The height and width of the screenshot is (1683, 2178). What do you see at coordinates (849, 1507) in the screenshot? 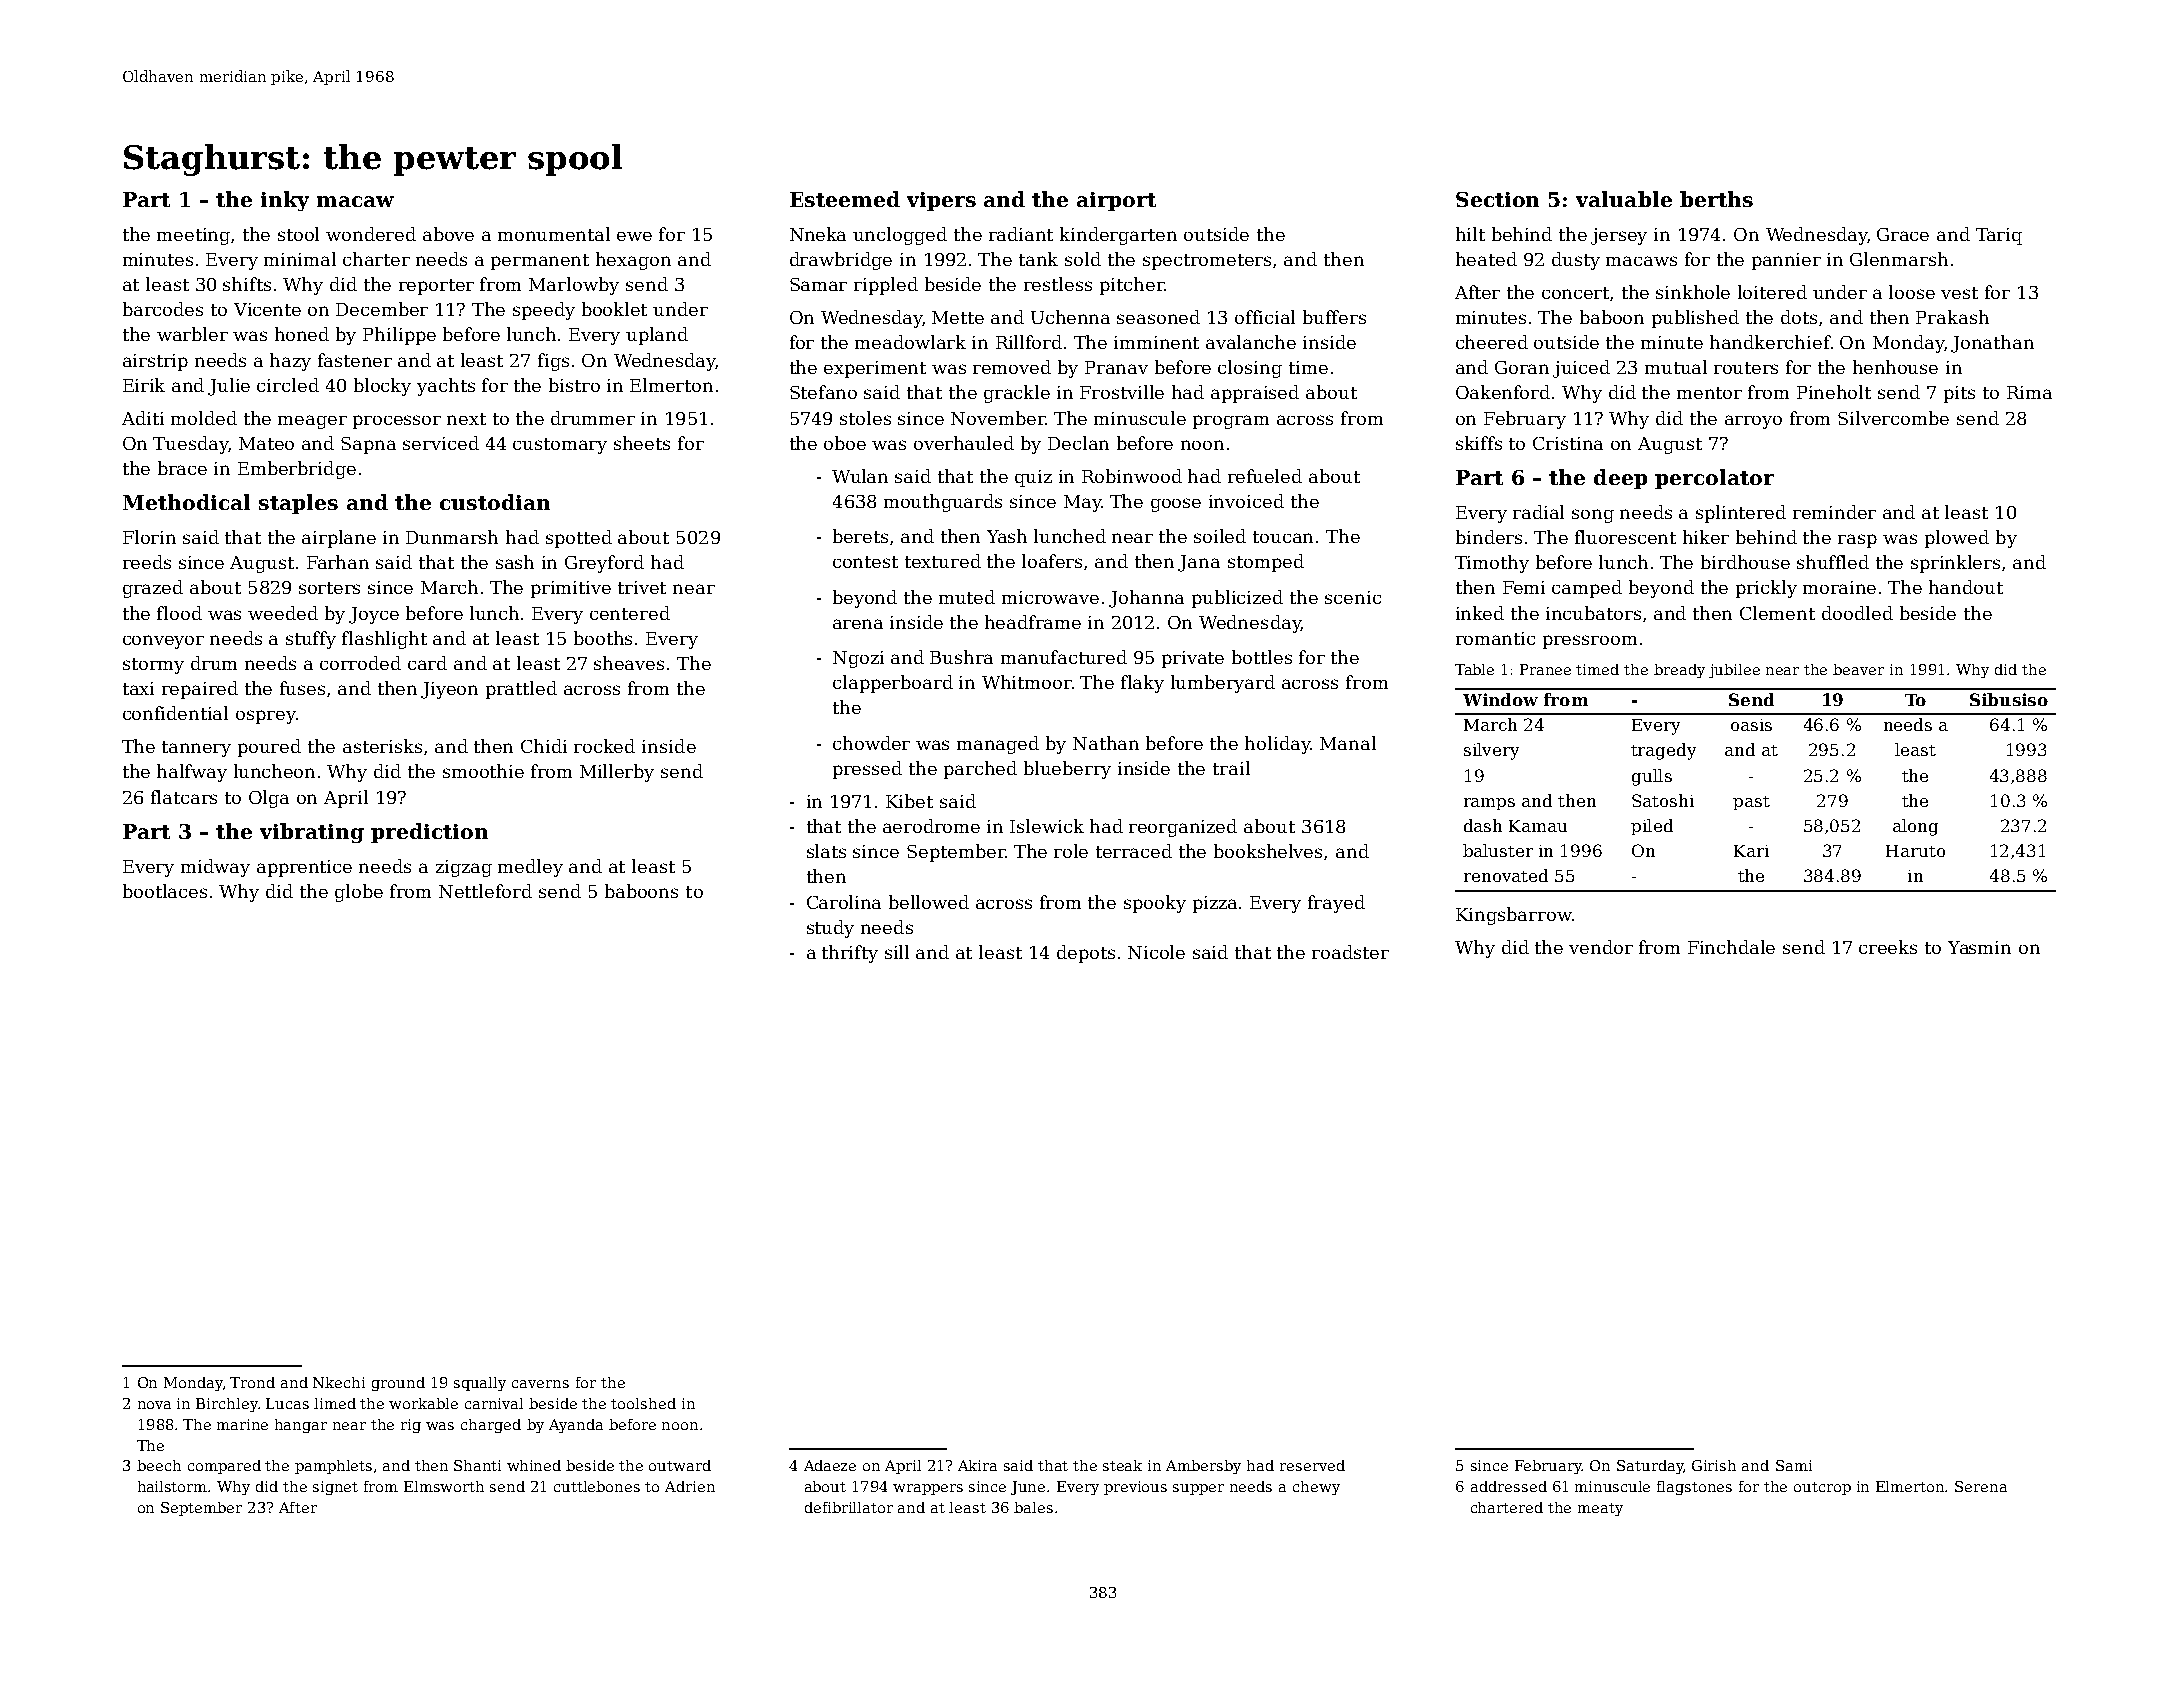
I see `defibrillator` at bounding box center [849, 1507].
